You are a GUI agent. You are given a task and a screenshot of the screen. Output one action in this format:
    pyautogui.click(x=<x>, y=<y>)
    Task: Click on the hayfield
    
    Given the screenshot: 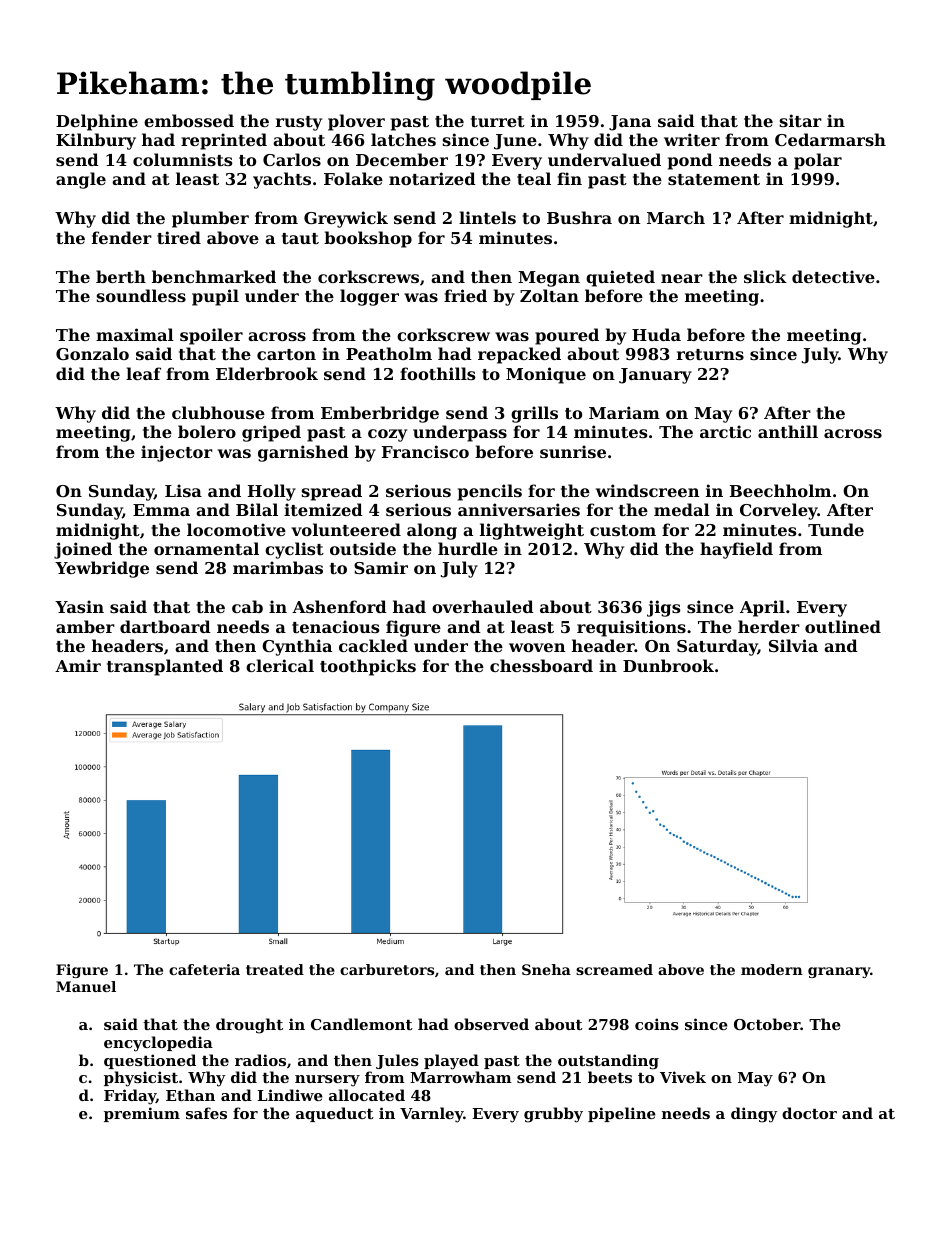 What is the action you would take?
    pyautogui.click(x=736, y=550)
